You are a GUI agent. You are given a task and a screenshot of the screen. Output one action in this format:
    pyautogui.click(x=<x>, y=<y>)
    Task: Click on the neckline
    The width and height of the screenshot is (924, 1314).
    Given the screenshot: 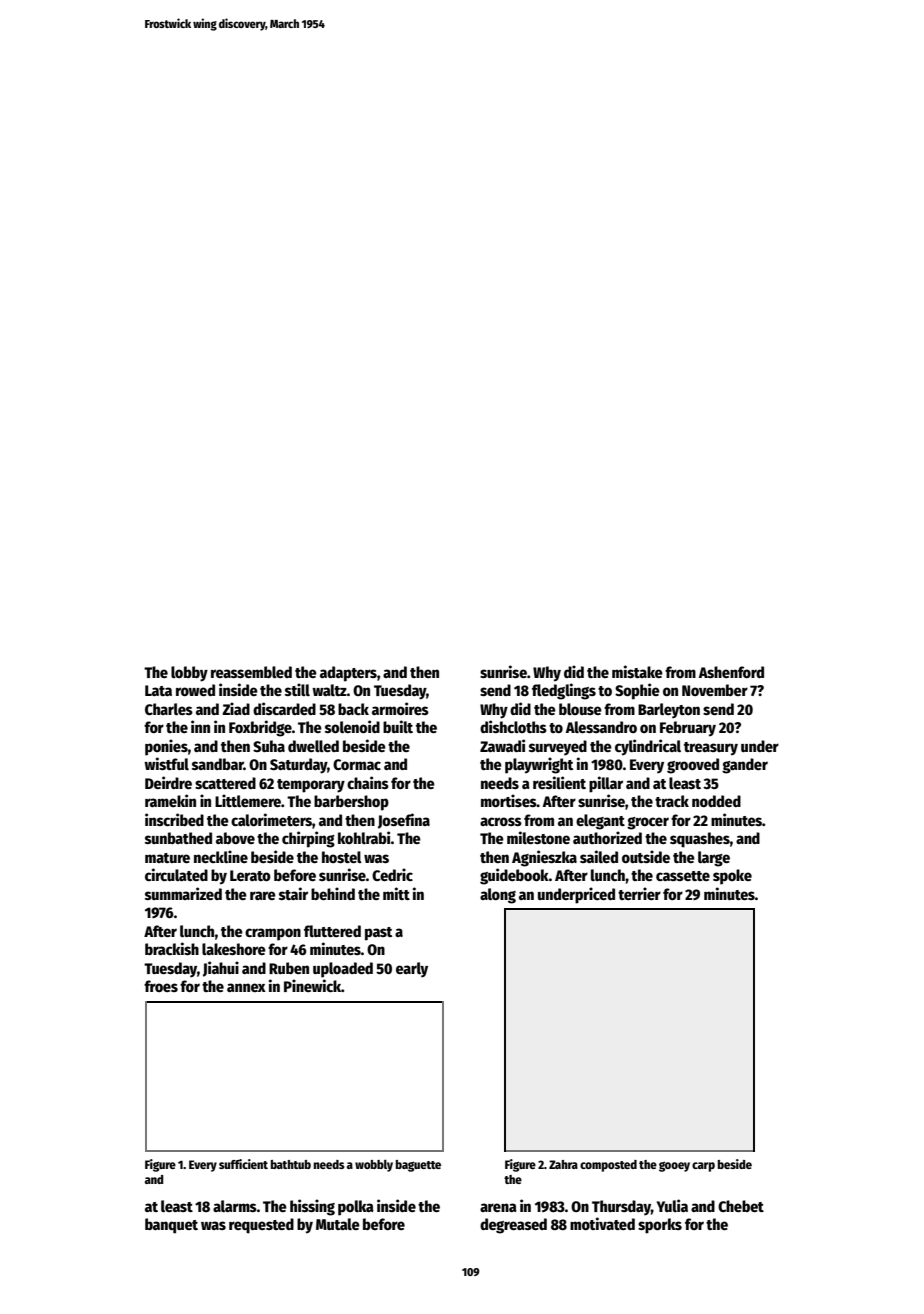 What is the action you would take?
    pyautogui.click(x=221, y=856)
